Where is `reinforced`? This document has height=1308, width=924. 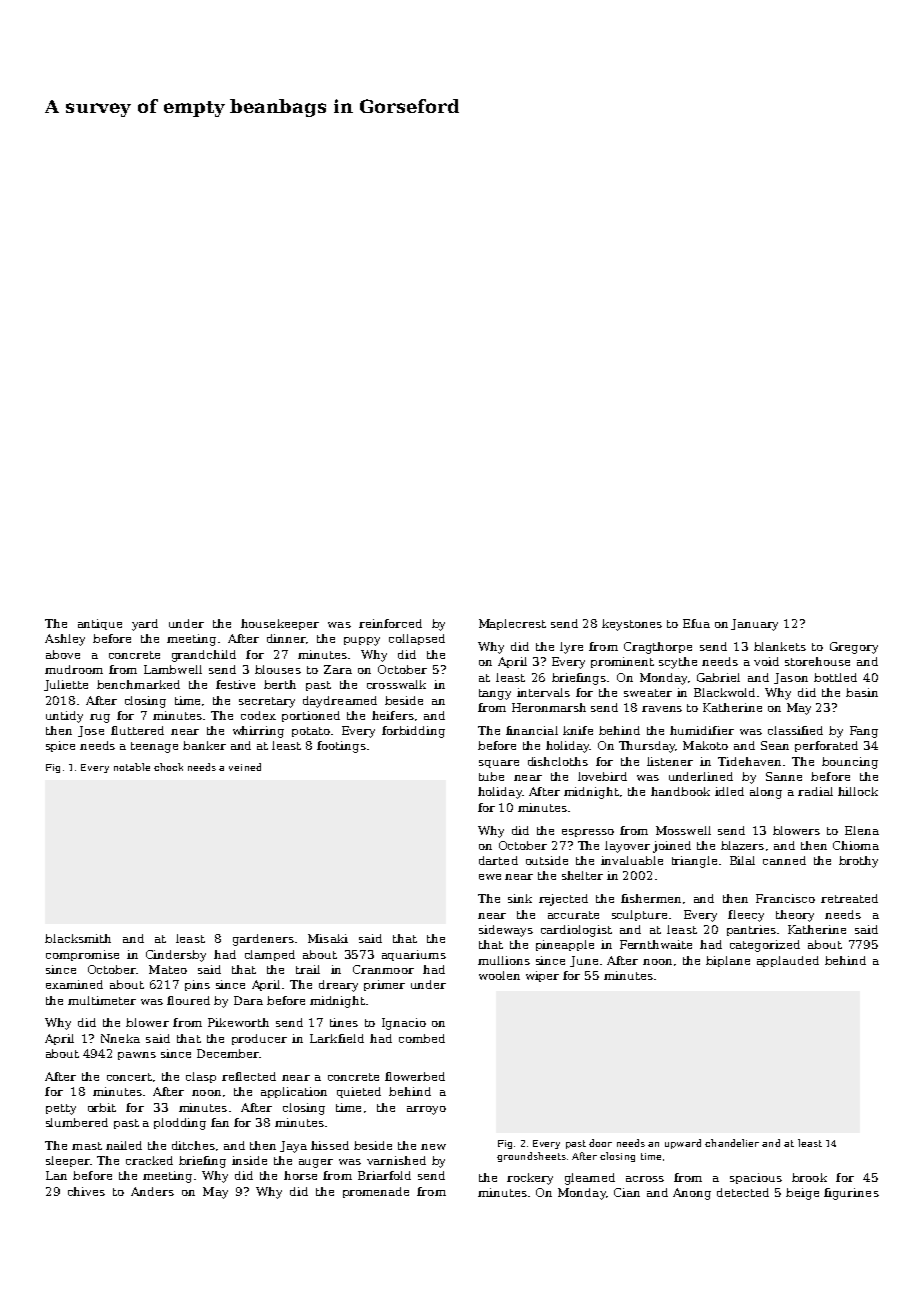 reinforced is located at coordinates (390, 623).
